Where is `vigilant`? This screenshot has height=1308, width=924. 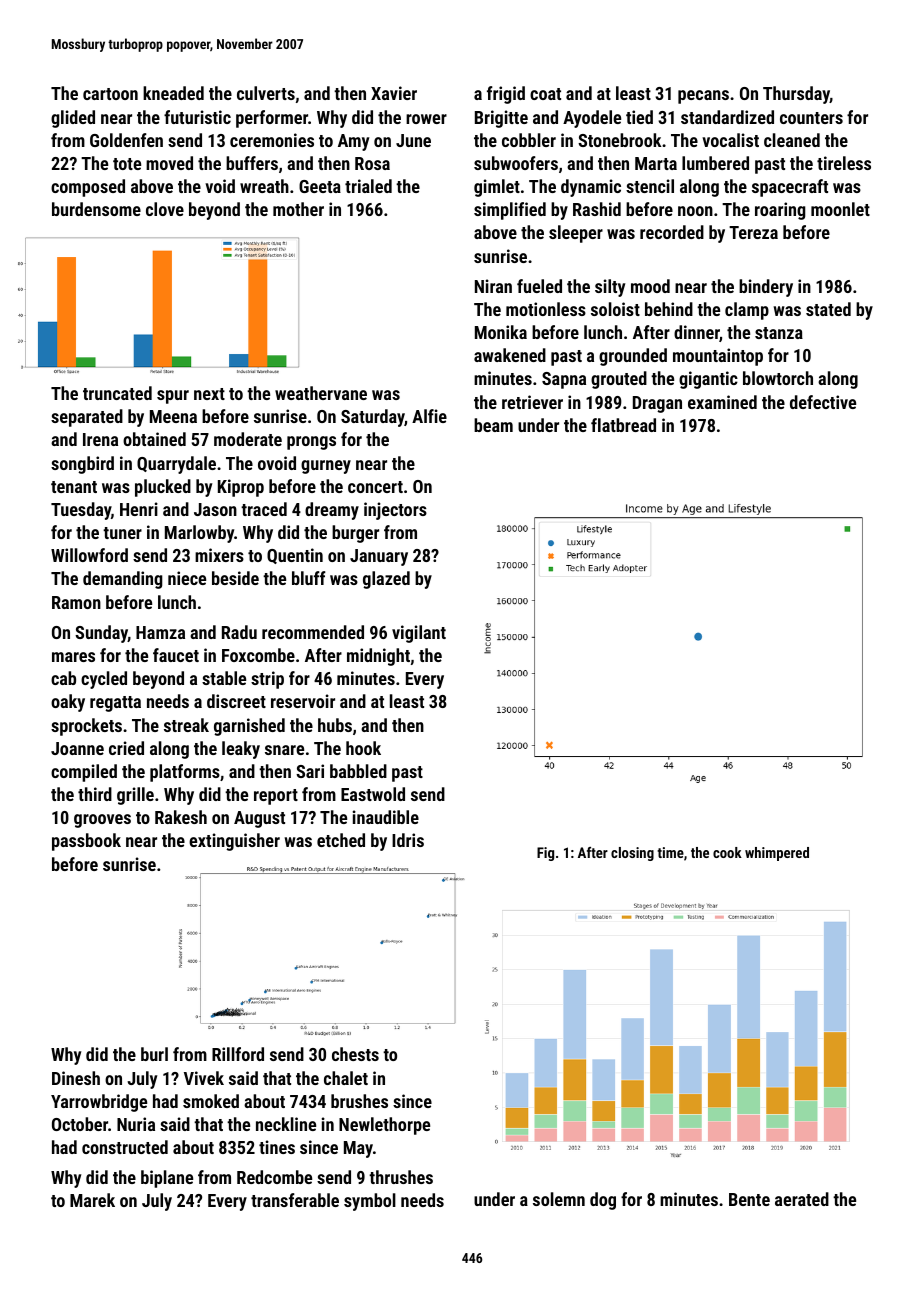
vigilant is located at coordinates (419, 634).
